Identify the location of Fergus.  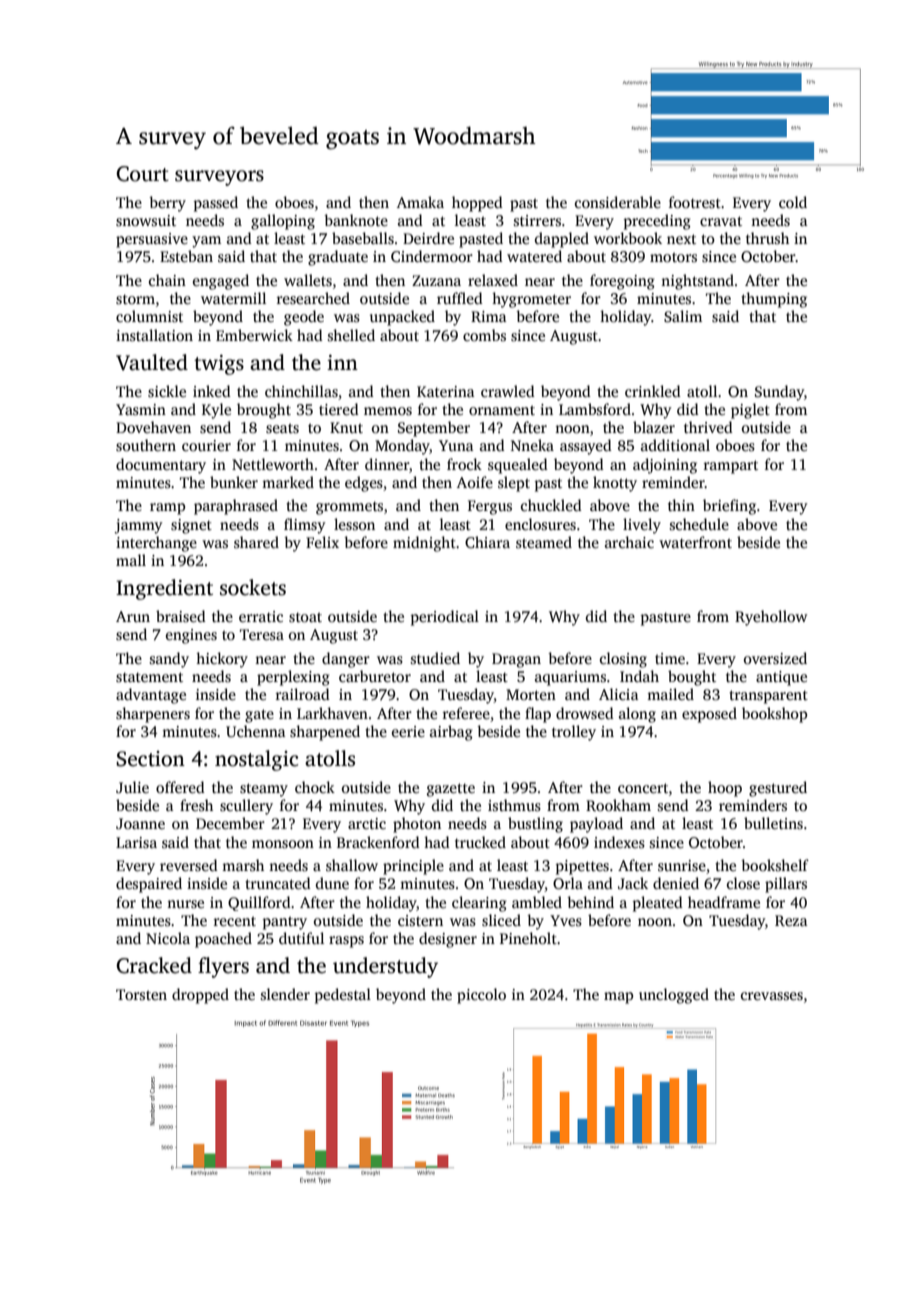
(490, 507).
